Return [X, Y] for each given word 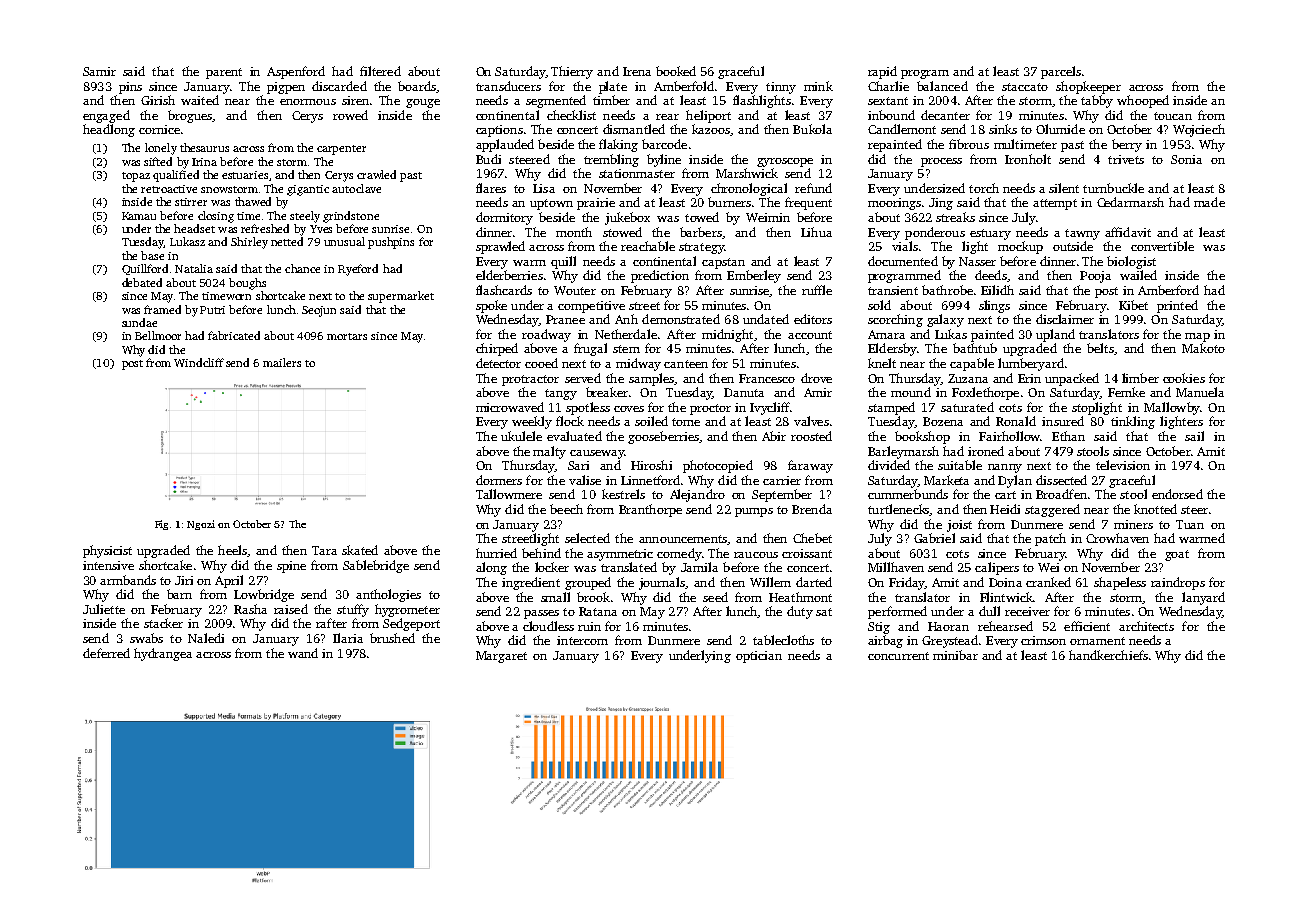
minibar [955, 655]
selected [587, 538]
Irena [637, 71]
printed [1177, 306]
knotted [1155, 509]
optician [759, 657]
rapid [882, 72]
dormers [499, 480]
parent [224, 73]
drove [816, 378]
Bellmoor [158, 335]
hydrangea [163, 654]
